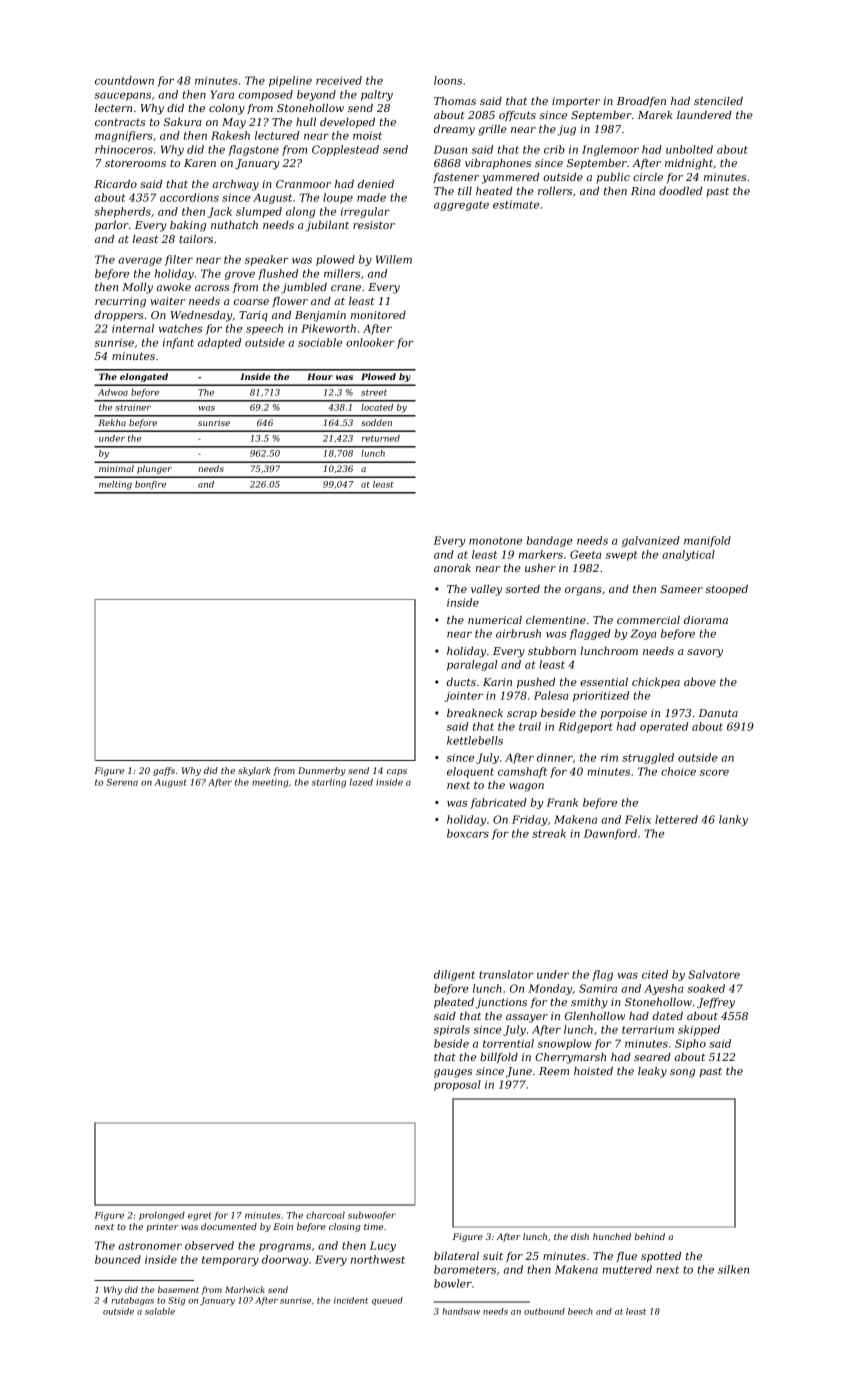 The height and width of the page is (1400, 849). What do you see at coordinates (264, 329) in the page?
I see `speech` at bounding box center [264, 329].
